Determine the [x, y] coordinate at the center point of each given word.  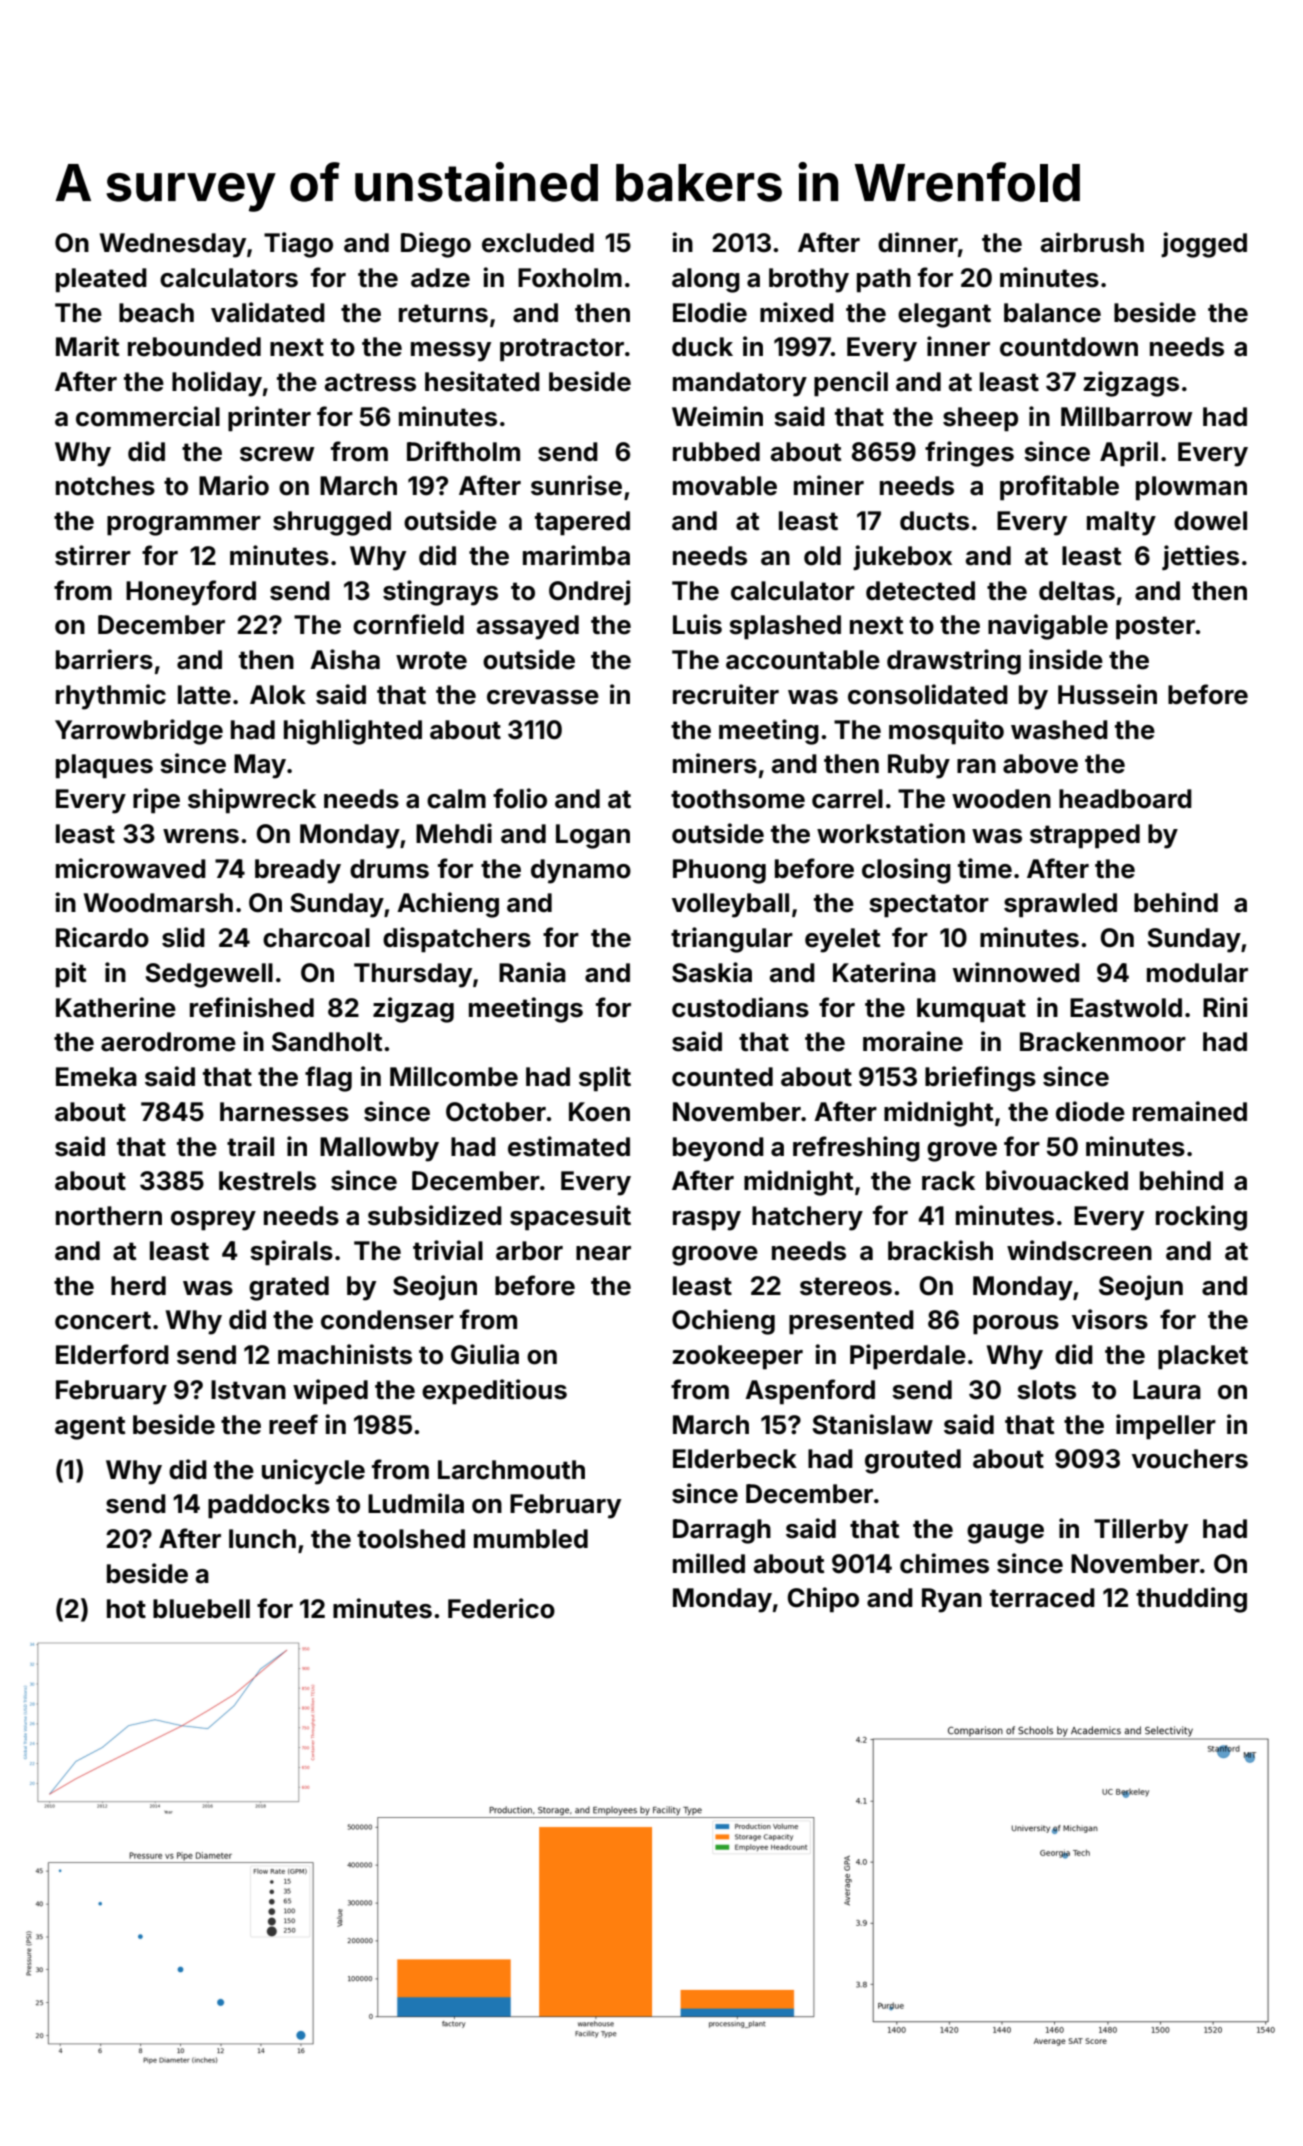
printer [269, 419]
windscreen [1079, 1250]
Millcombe [454, 1076]
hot [126, 1609]
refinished [252, 1007]
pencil [851, 384]
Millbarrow [1127, 416]
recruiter [726, 694]
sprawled [1060, 905]
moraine [913, 1041]
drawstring [954, 662]
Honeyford [191, 593]
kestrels [267, 1181]
